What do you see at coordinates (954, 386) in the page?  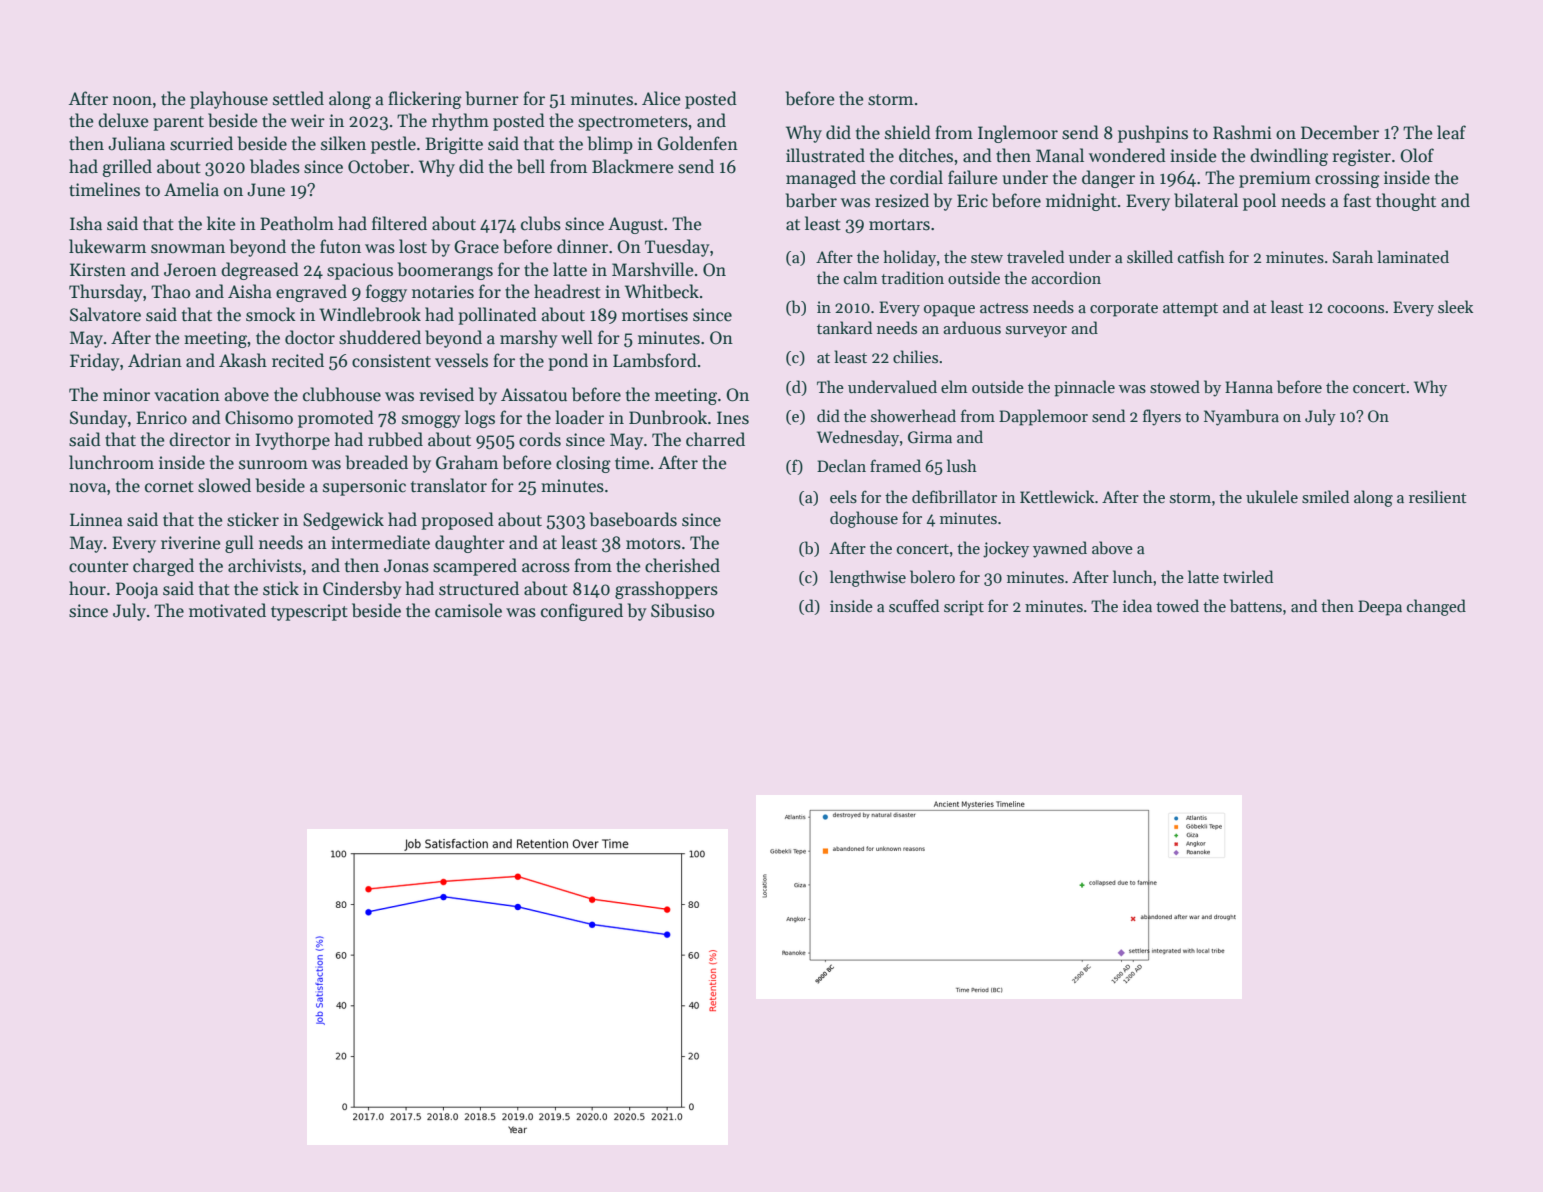 I see `elm` at bounding box center [954, 386].
